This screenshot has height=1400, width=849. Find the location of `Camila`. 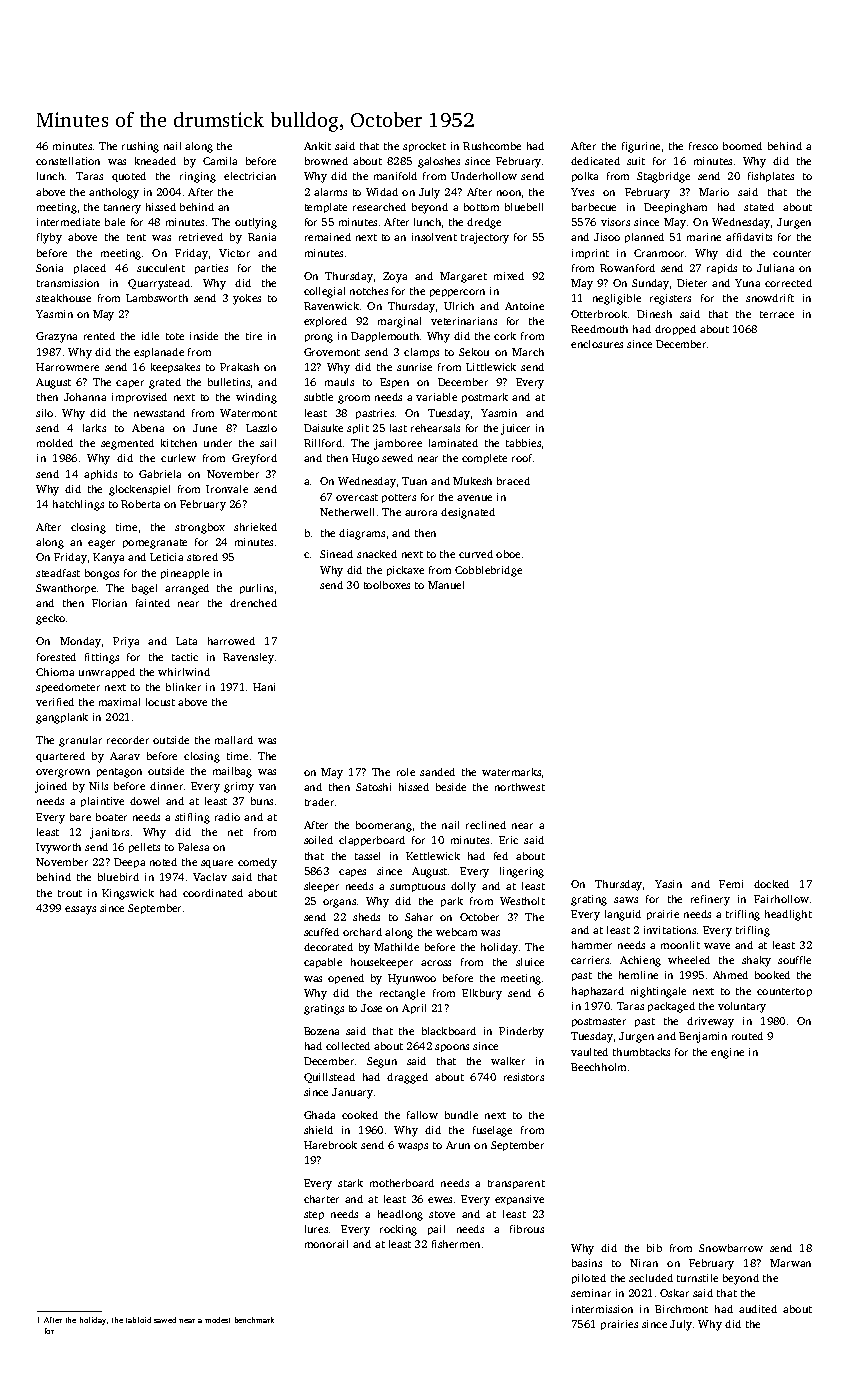

Camila is located at coordinates (220, 161).
